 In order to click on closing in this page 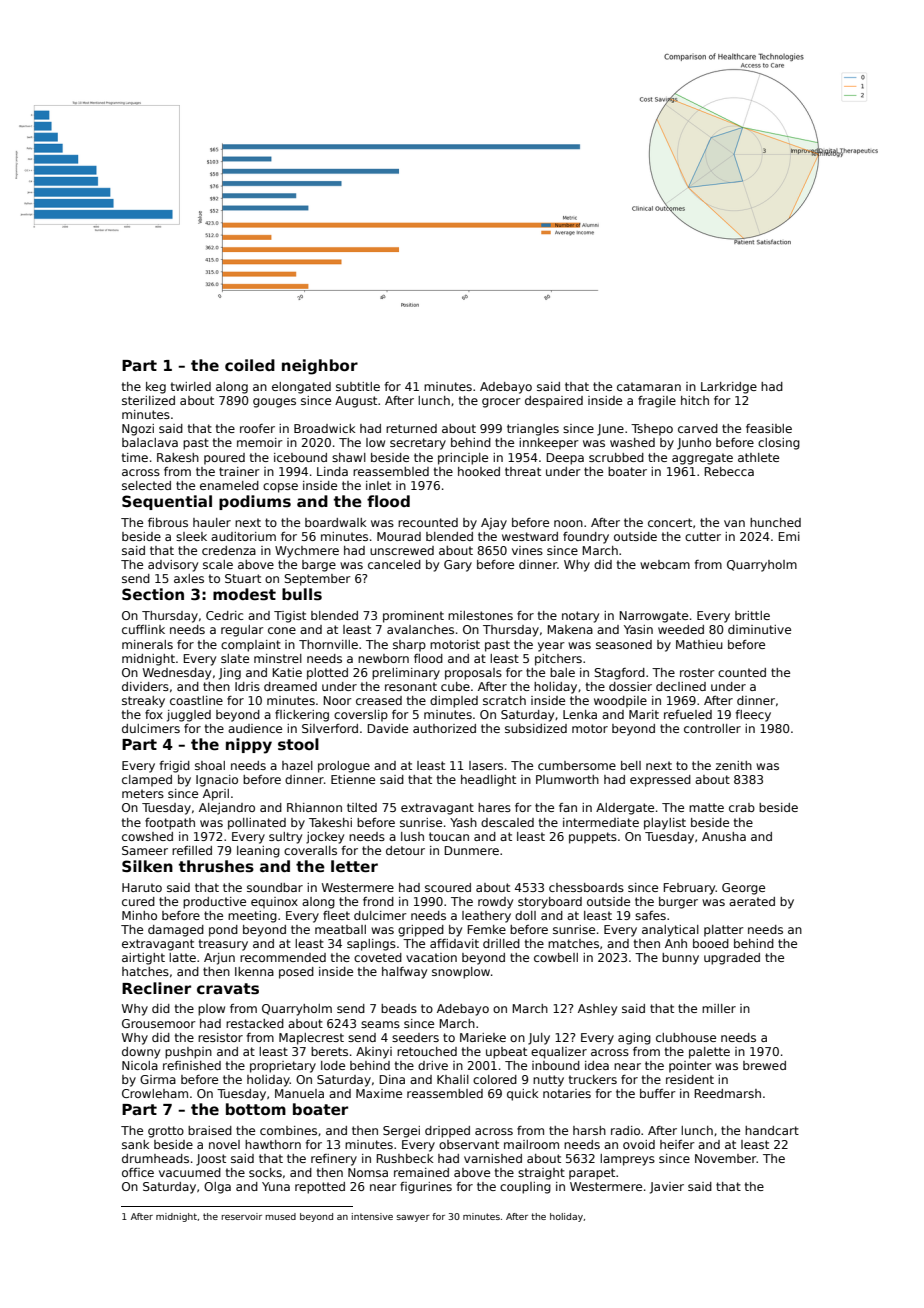, I will do `click(779, 444)`.
